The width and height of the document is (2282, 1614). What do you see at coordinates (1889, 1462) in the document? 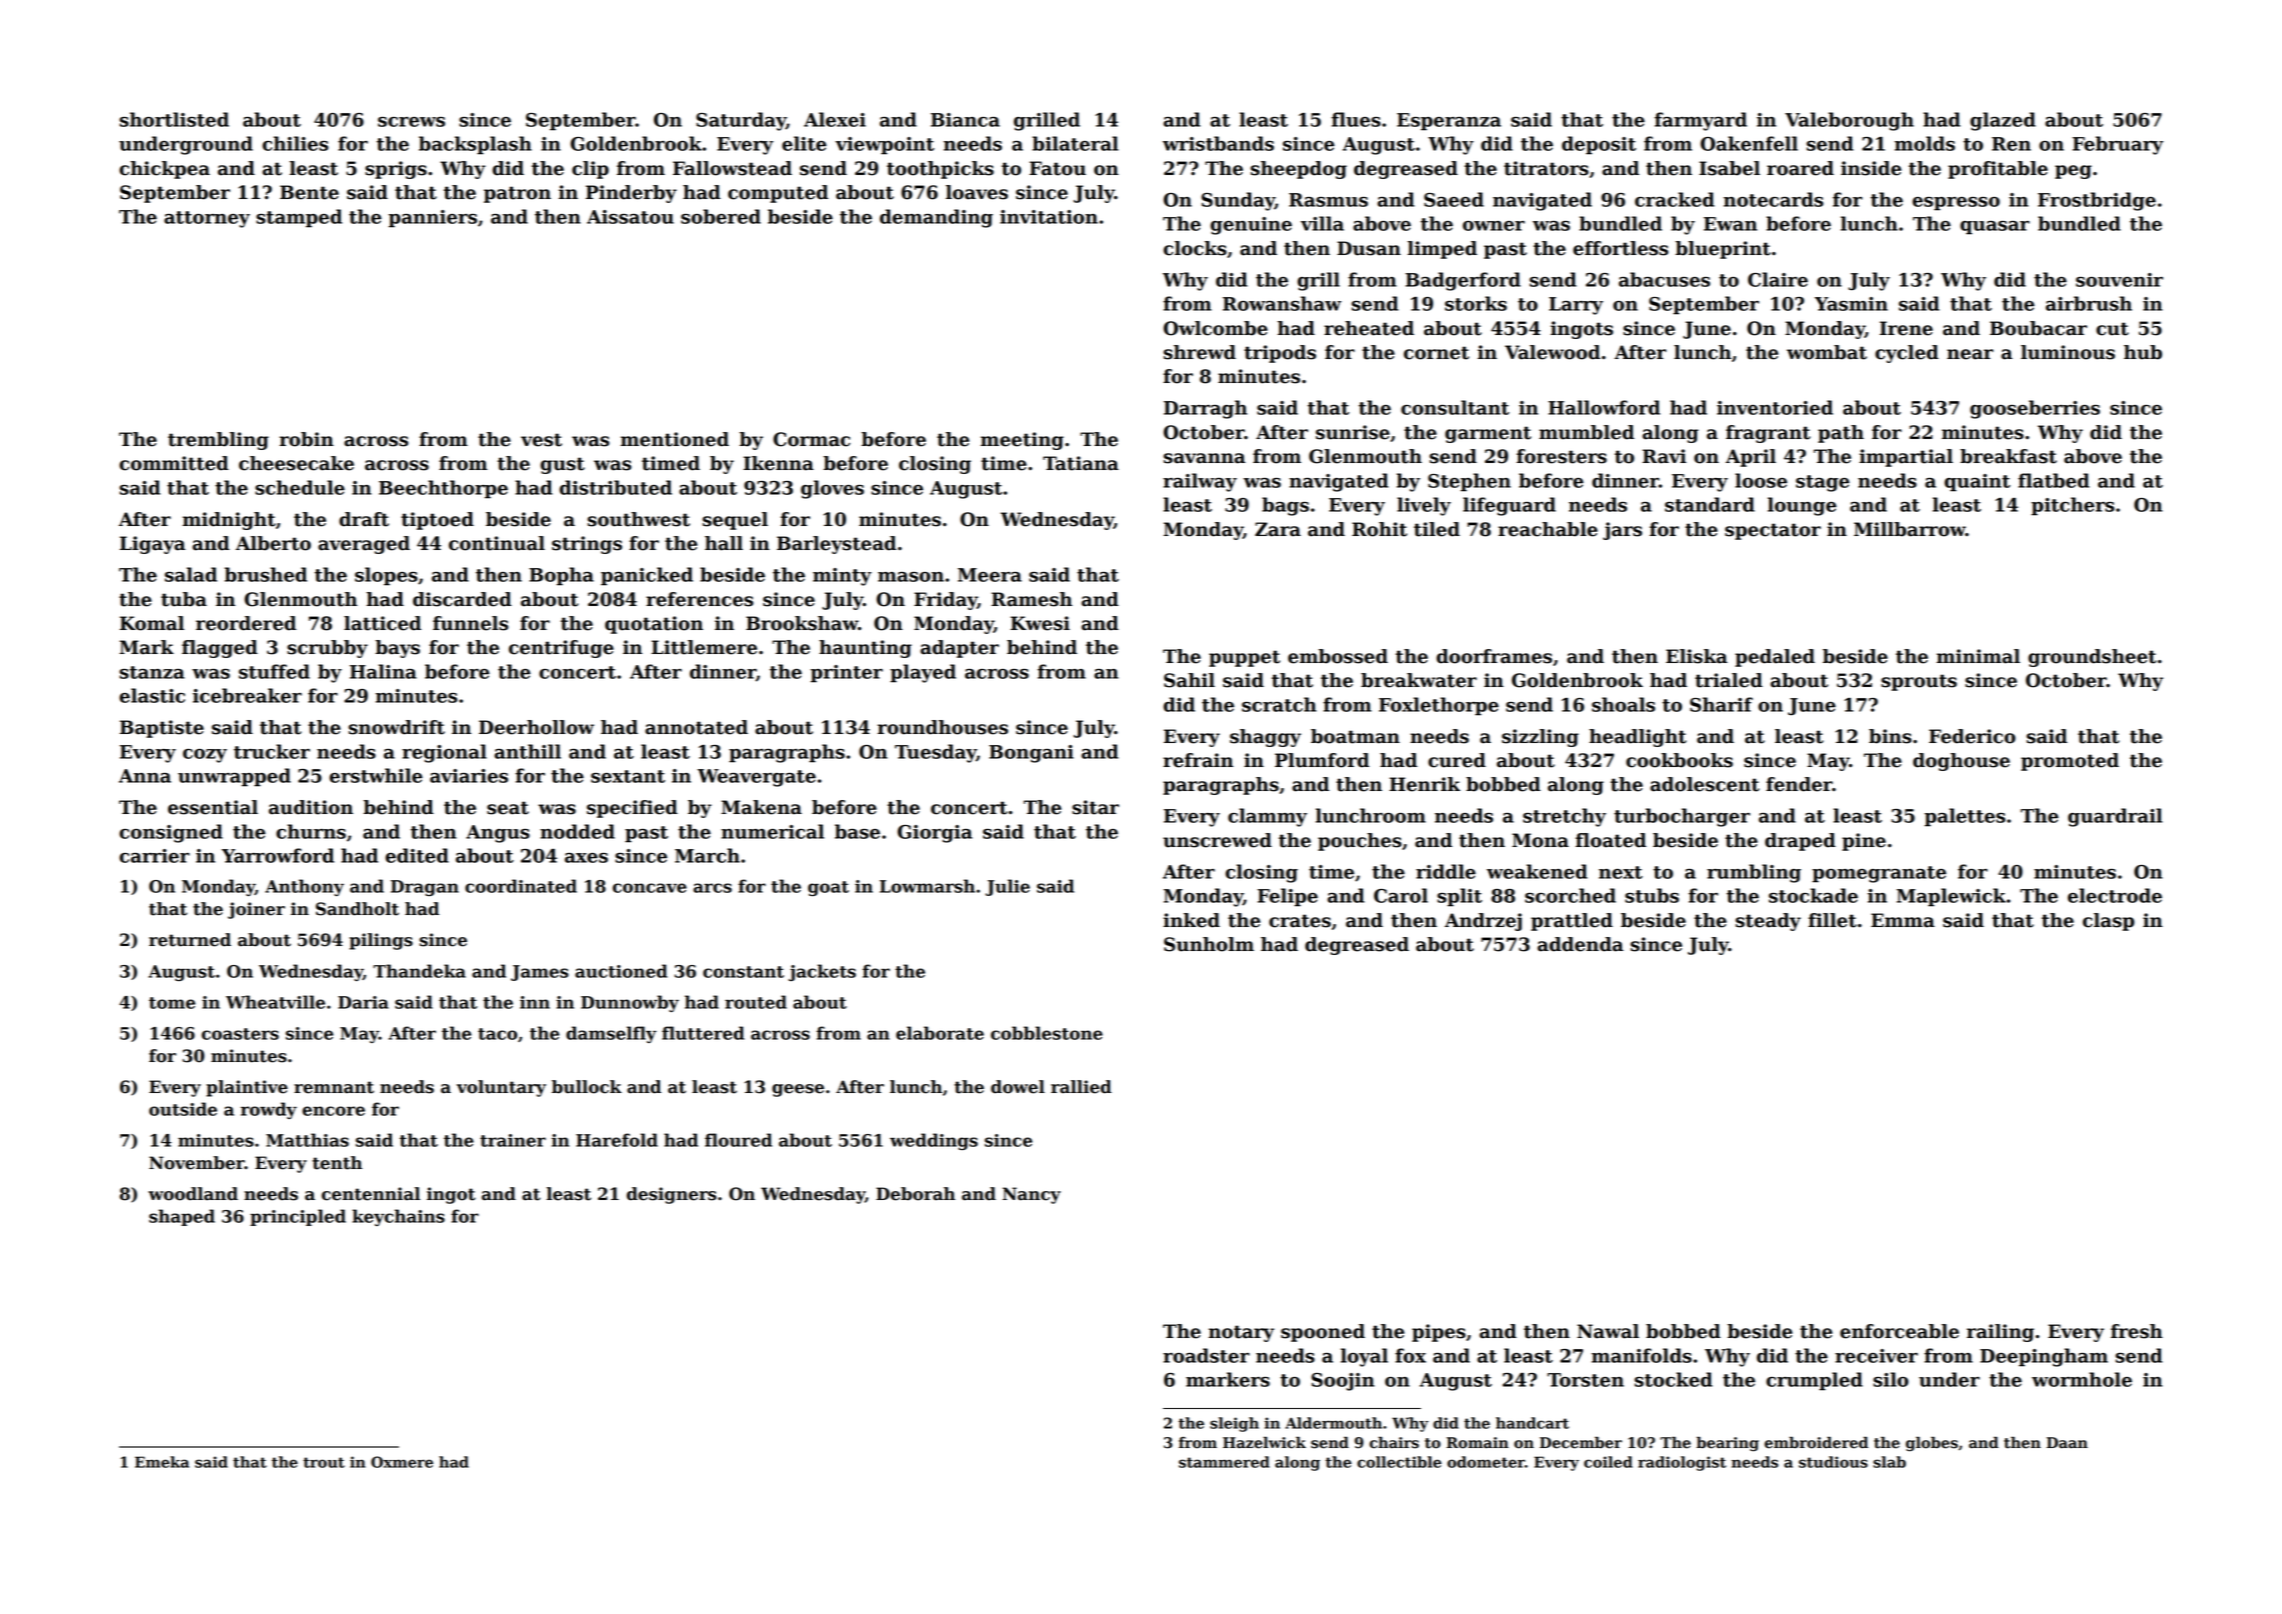
I see `slab` at bounding box center [1889, 1462].
